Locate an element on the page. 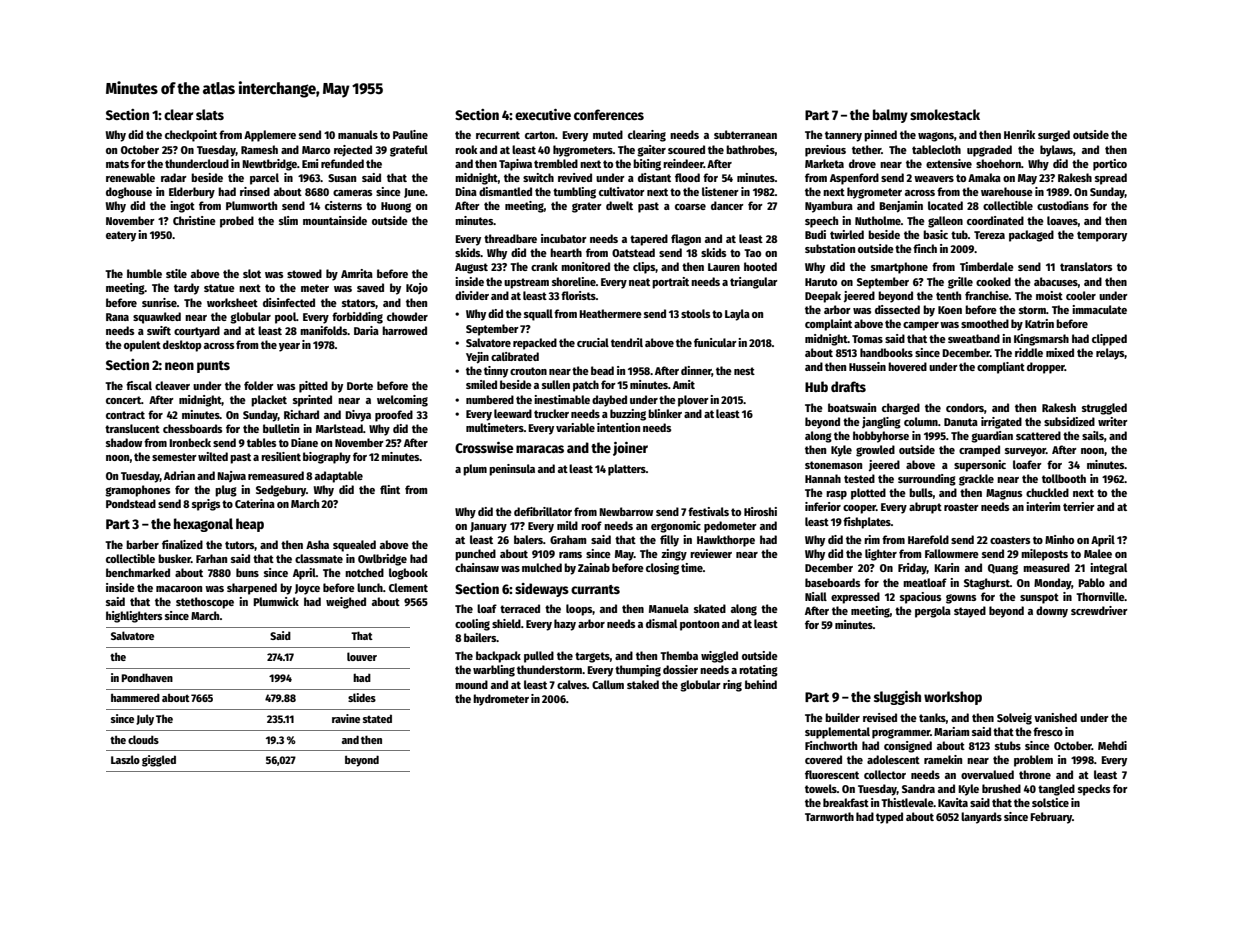 The height and width of the document is (952, 1233). boatswain is located at coordinates (852, 407).
